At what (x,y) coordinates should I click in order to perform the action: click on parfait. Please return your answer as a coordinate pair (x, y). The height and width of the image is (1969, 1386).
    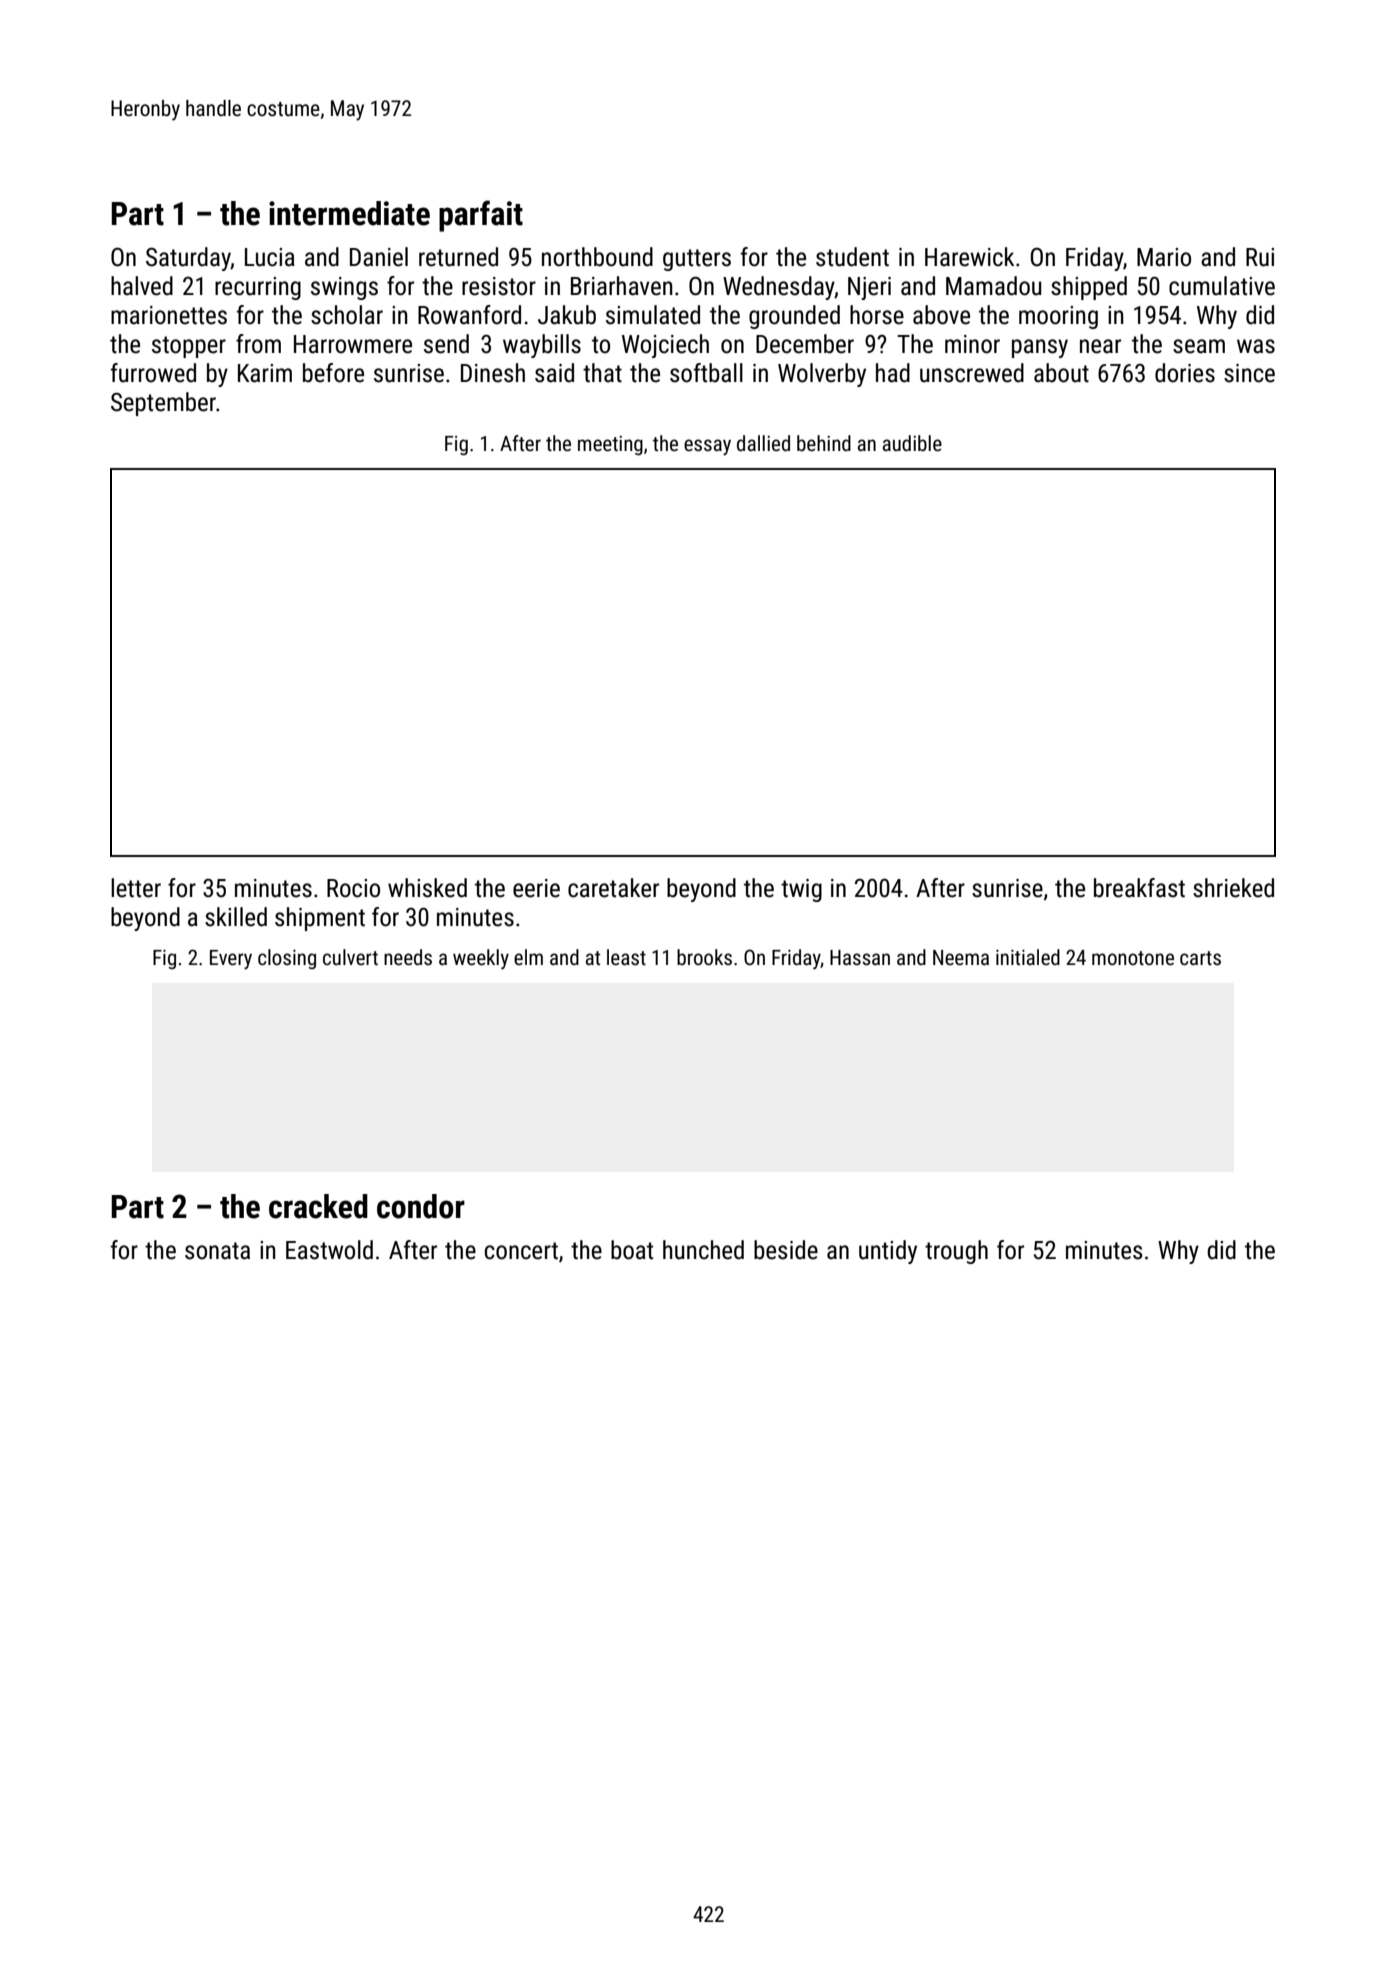
    Looking at the image, I should click on (481, 216).
